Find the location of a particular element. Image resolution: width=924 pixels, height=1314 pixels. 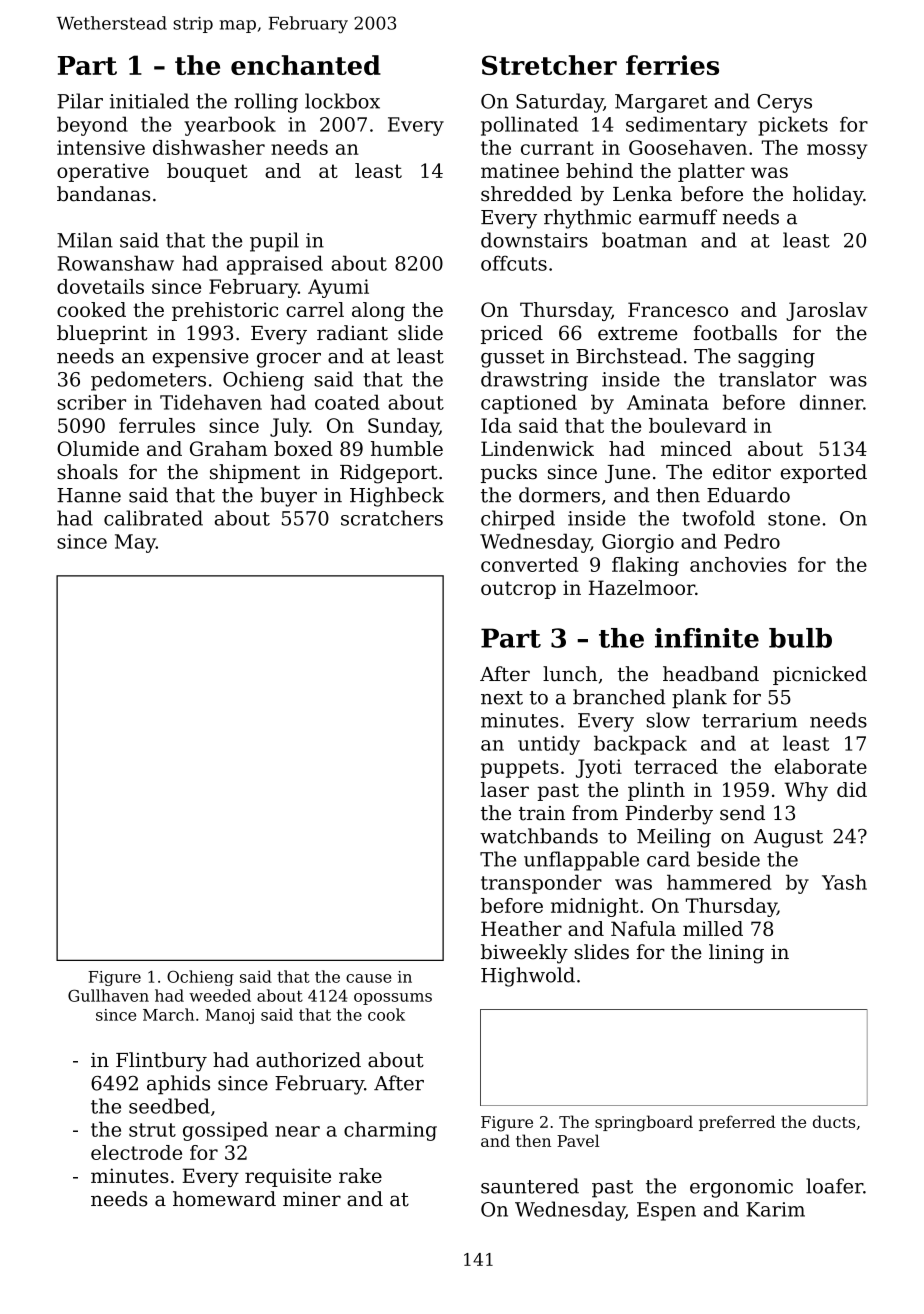

preferred is located at coordinates (737, 1123).
